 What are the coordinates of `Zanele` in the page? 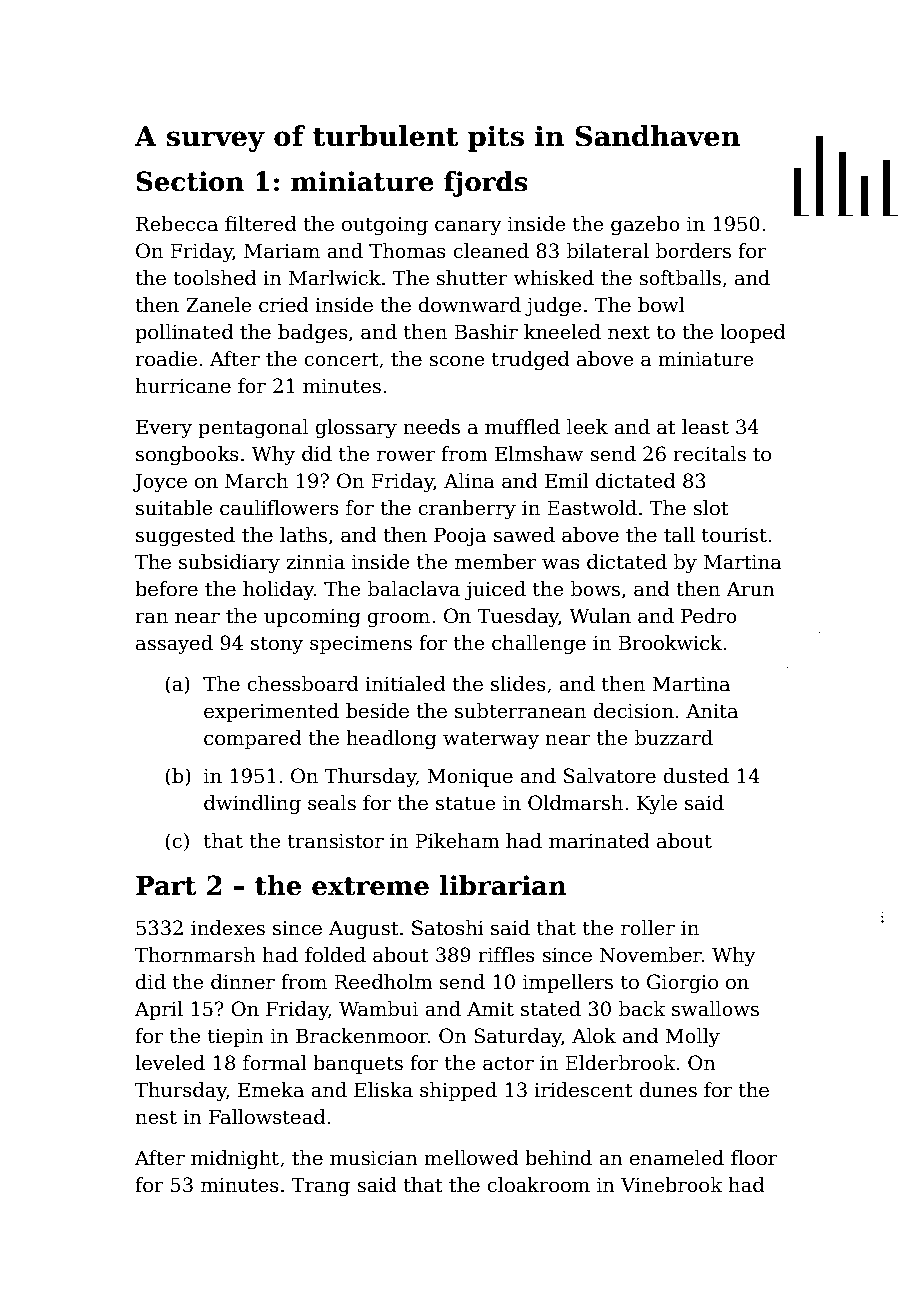 It's located at (219, 305).
